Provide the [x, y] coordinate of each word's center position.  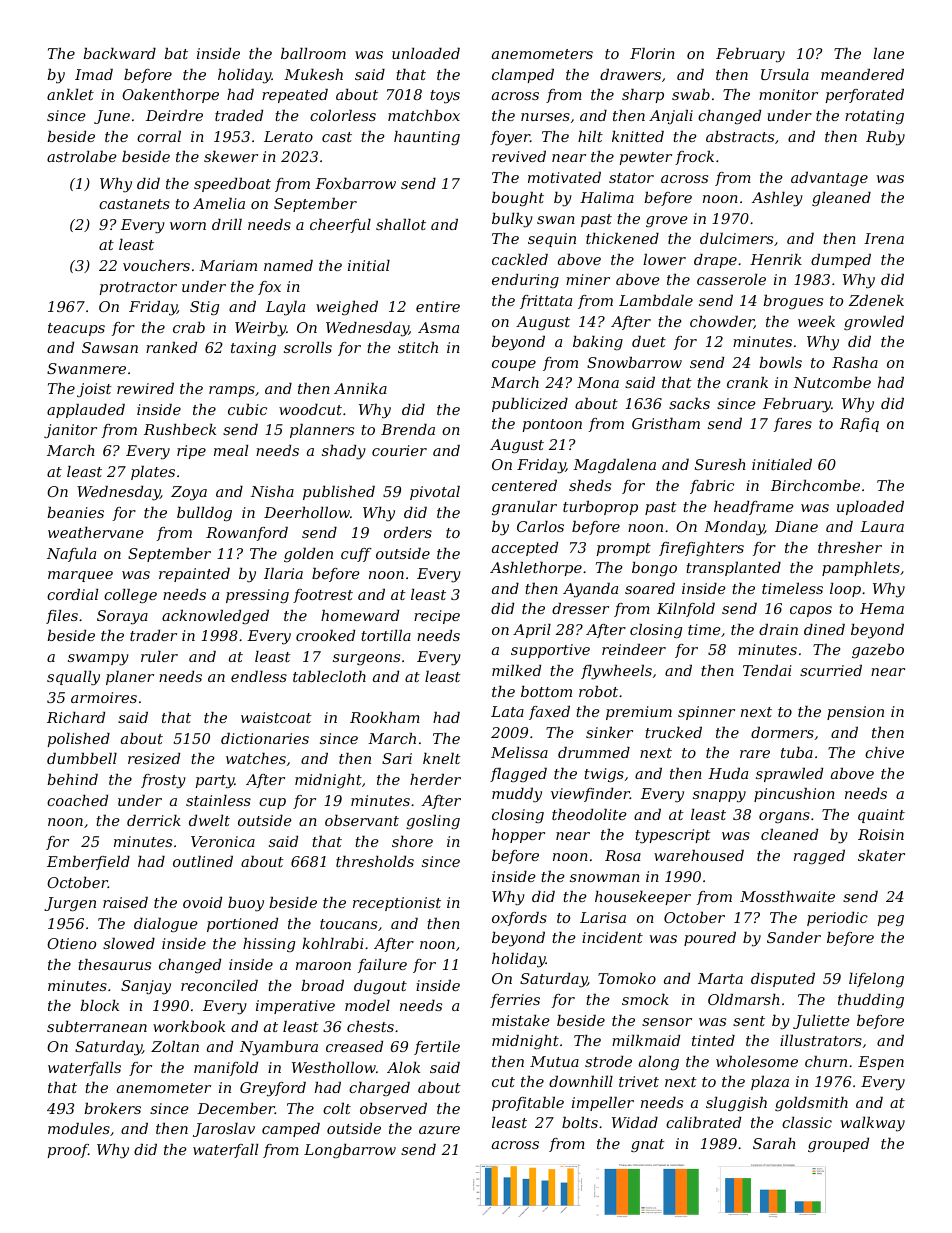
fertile [437, 1048]
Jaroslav [224, 1130]
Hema [882, 608]
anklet [70, 94]
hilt [590, 136]
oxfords [519, 919]
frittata [546, 302]
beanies [75, 512]
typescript [673, 836]
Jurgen [70, 904]
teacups [76, 329]
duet [649, 341]
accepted [525, 549]
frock [694, 158]
